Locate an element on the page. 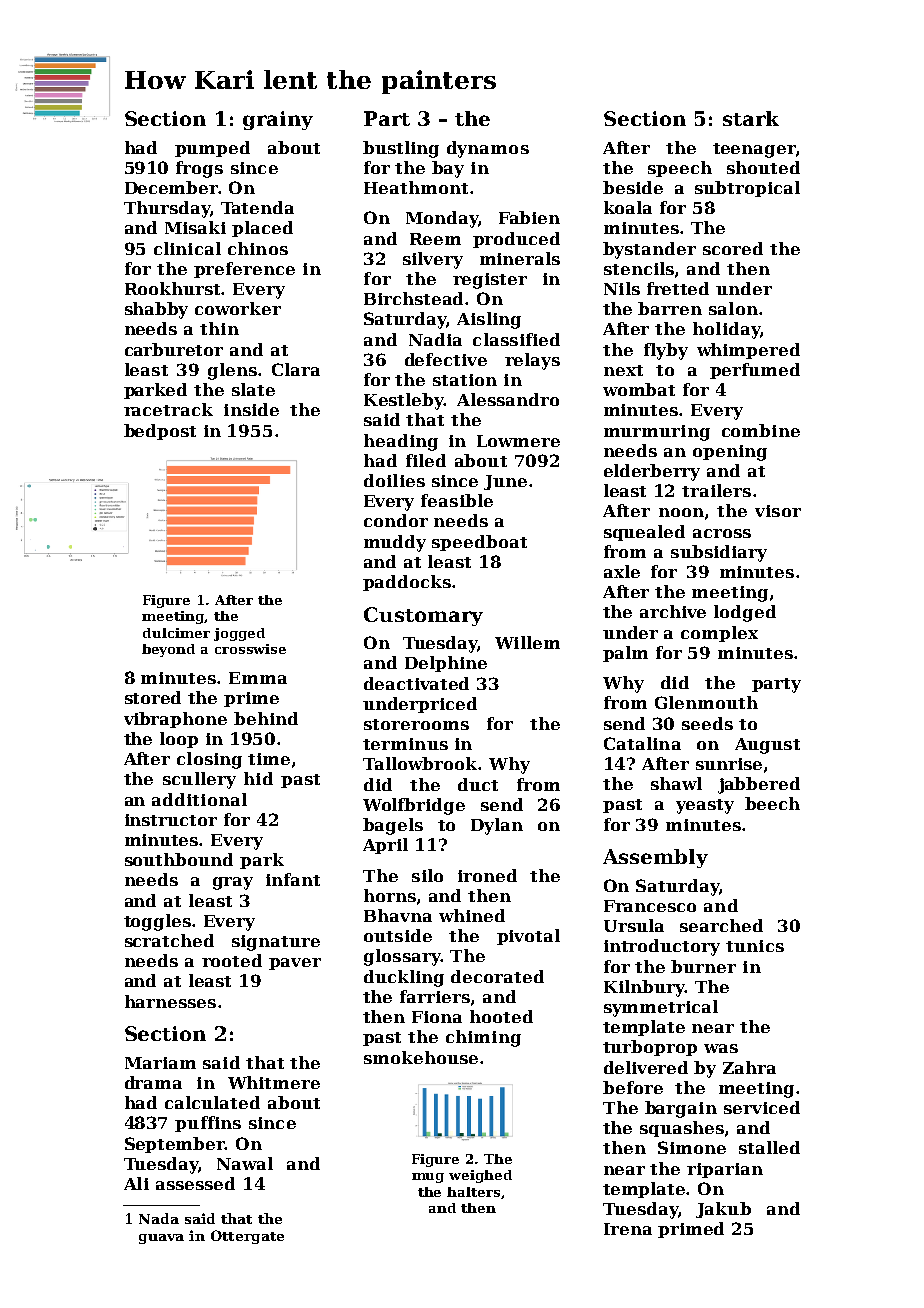  stark is located at coordinates (751, 118).
